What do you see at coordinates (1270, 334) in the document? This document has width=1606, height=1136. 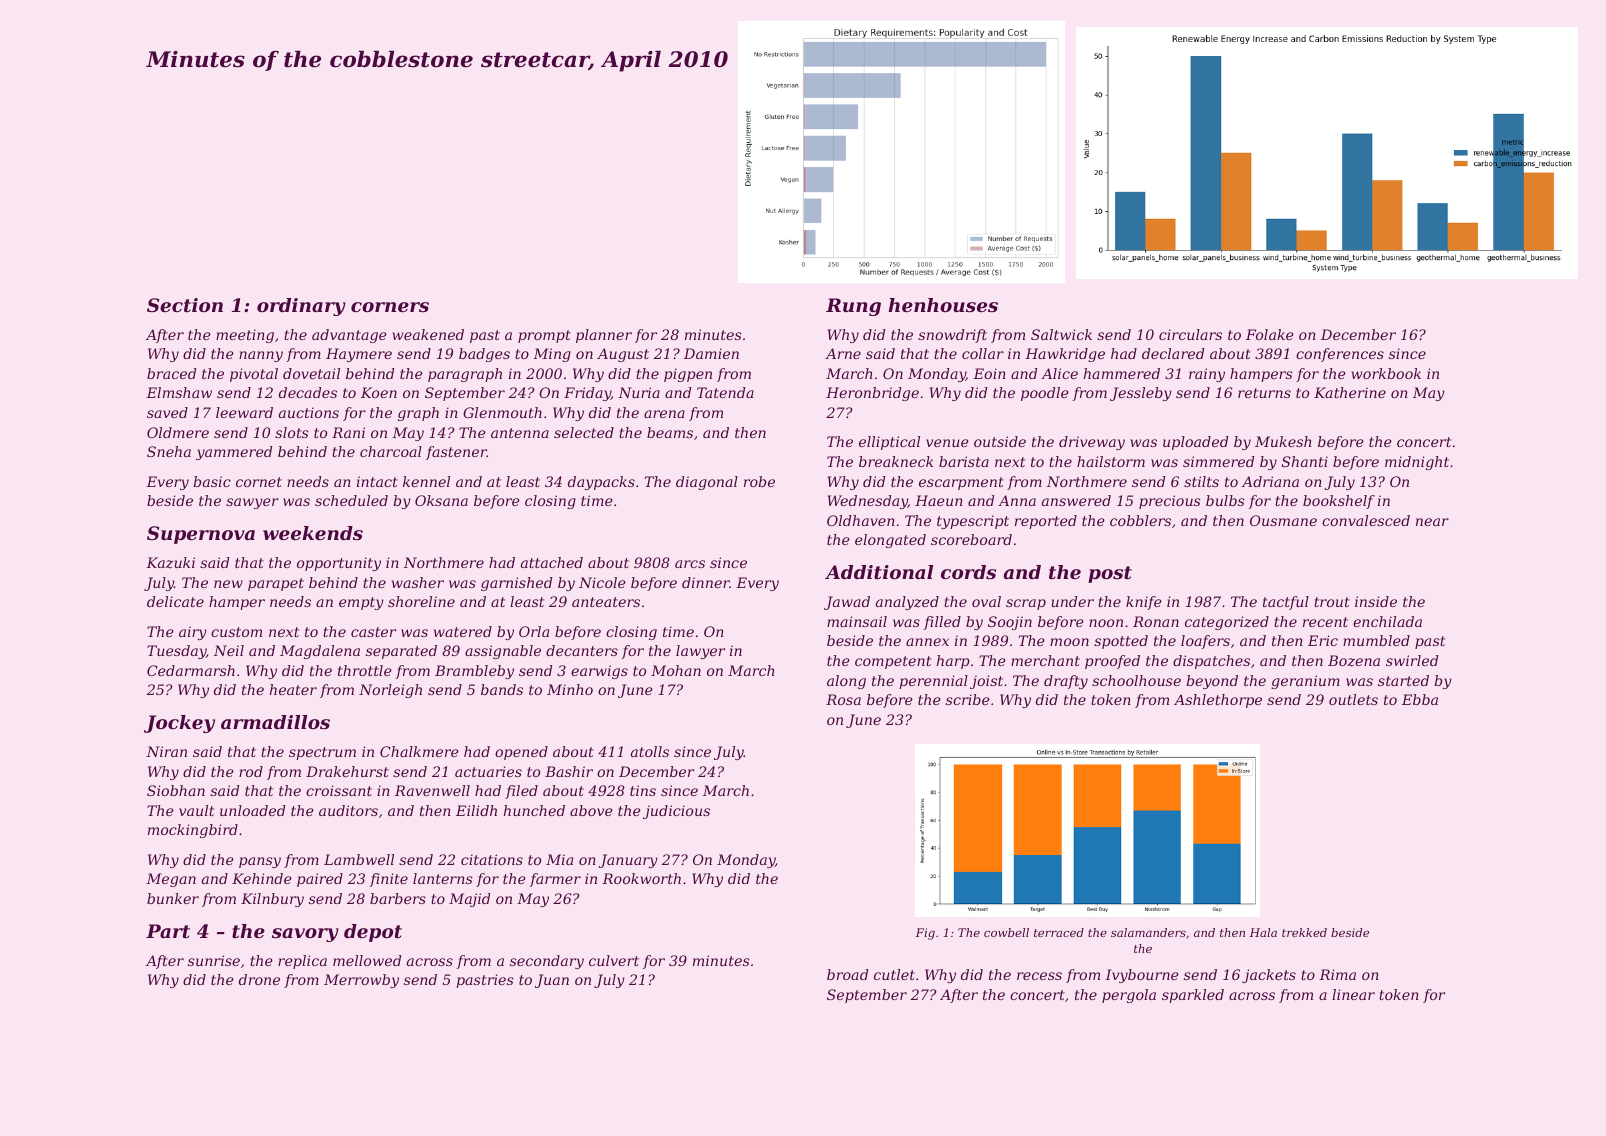 I see `Folake` at bounding box center [1270, 334].
